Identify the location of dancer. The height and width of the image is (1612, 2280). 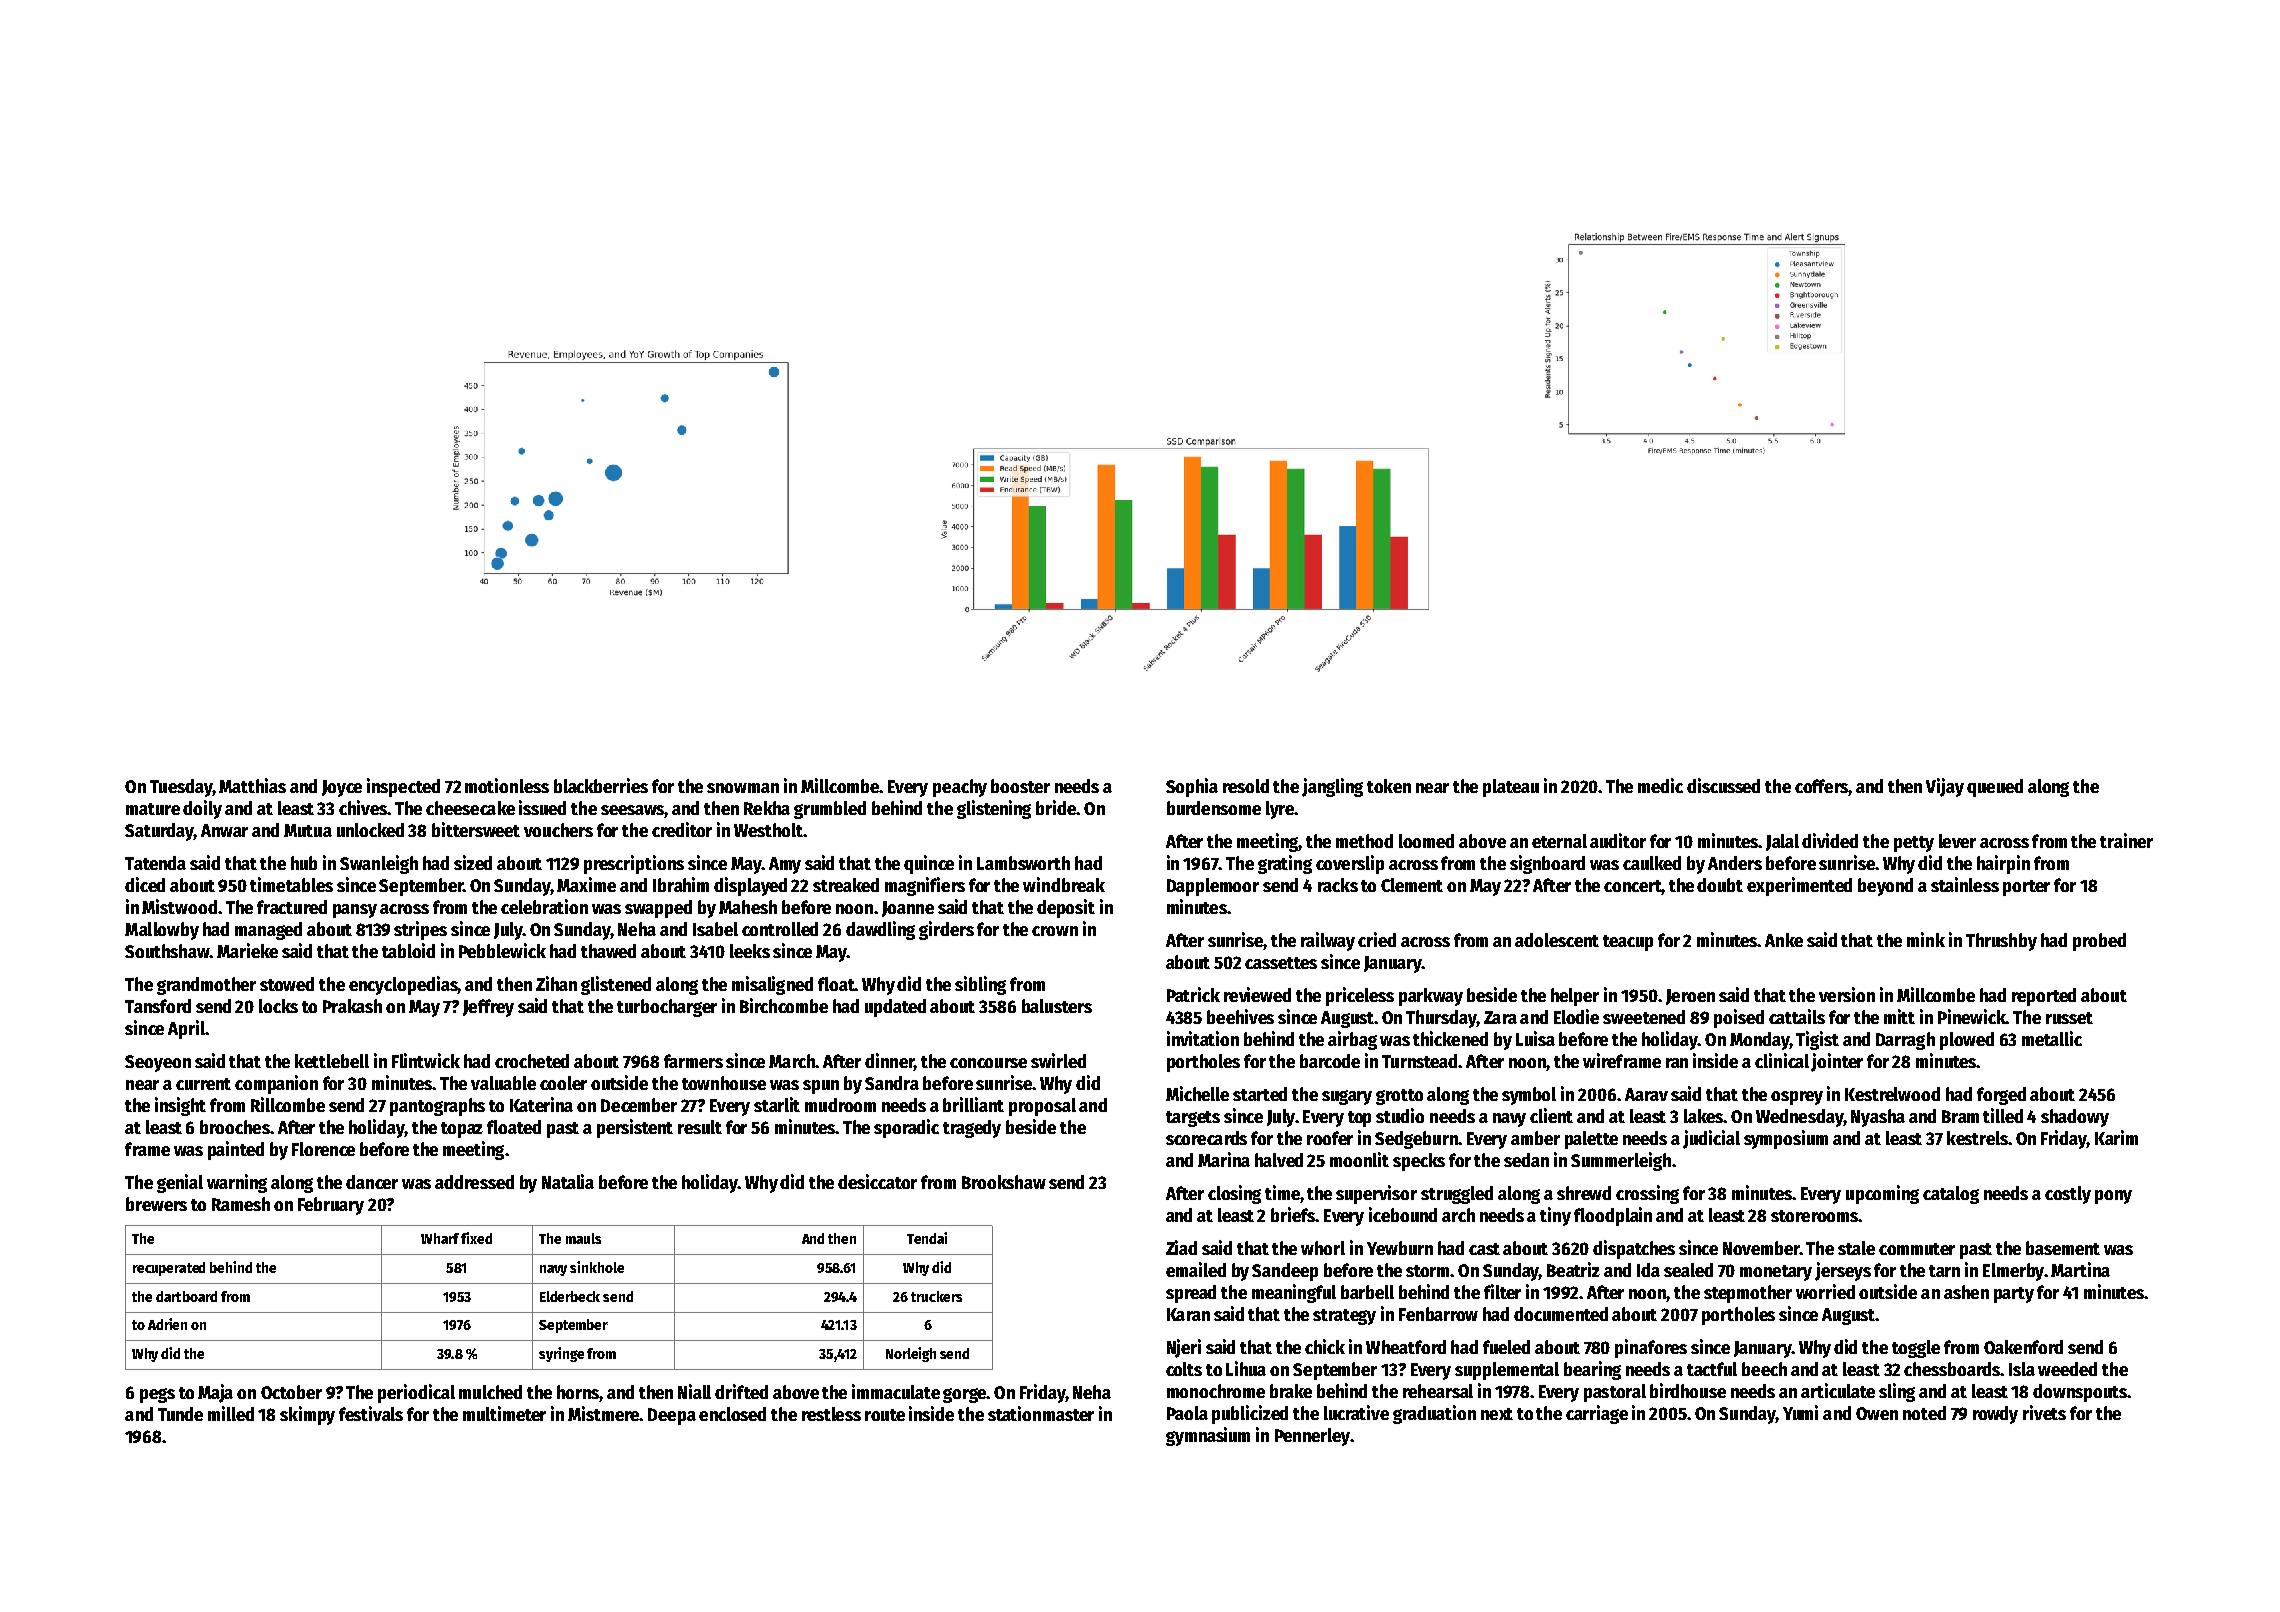
(372, 1182).
